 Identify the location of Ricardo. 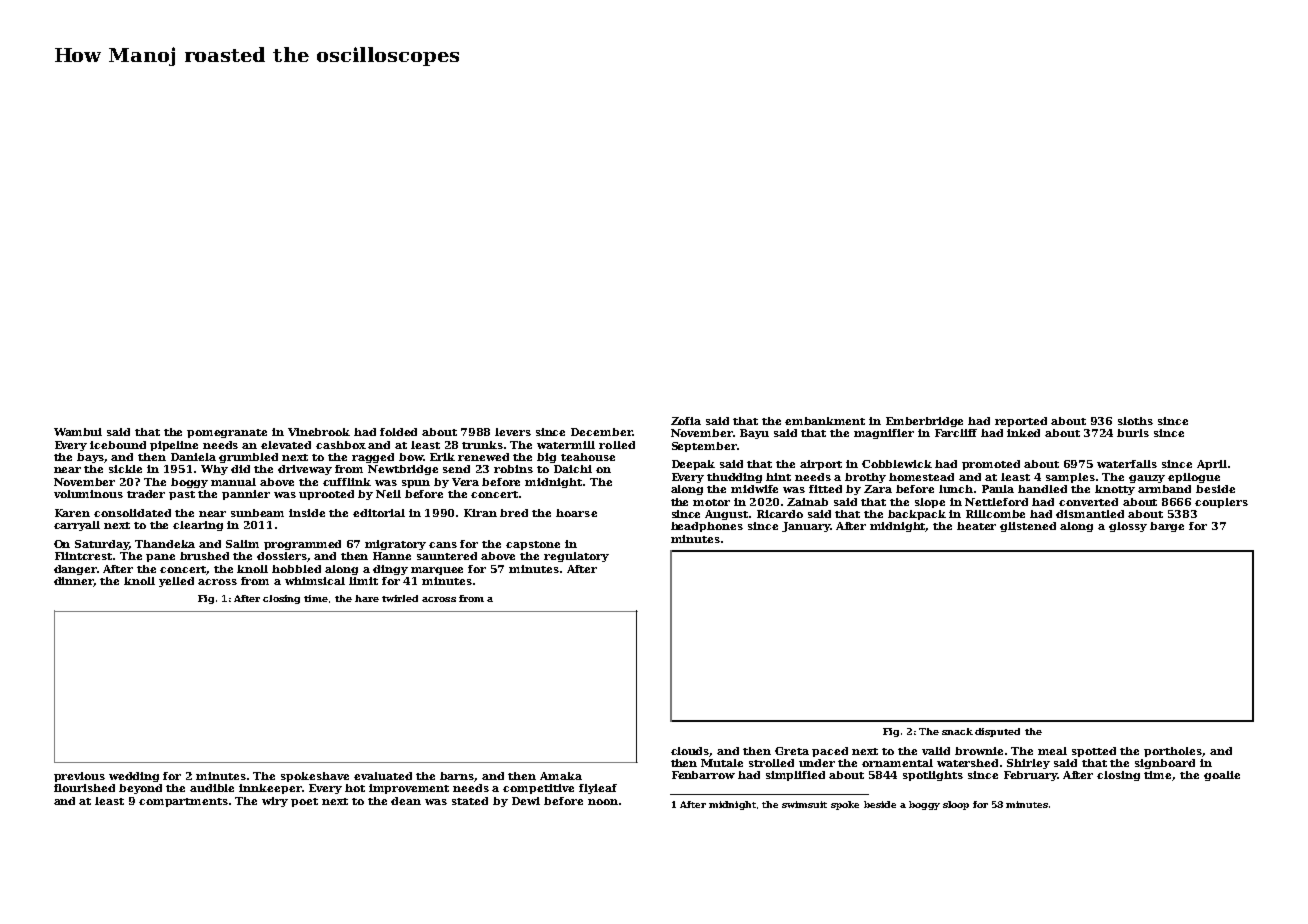
(780, 514).
